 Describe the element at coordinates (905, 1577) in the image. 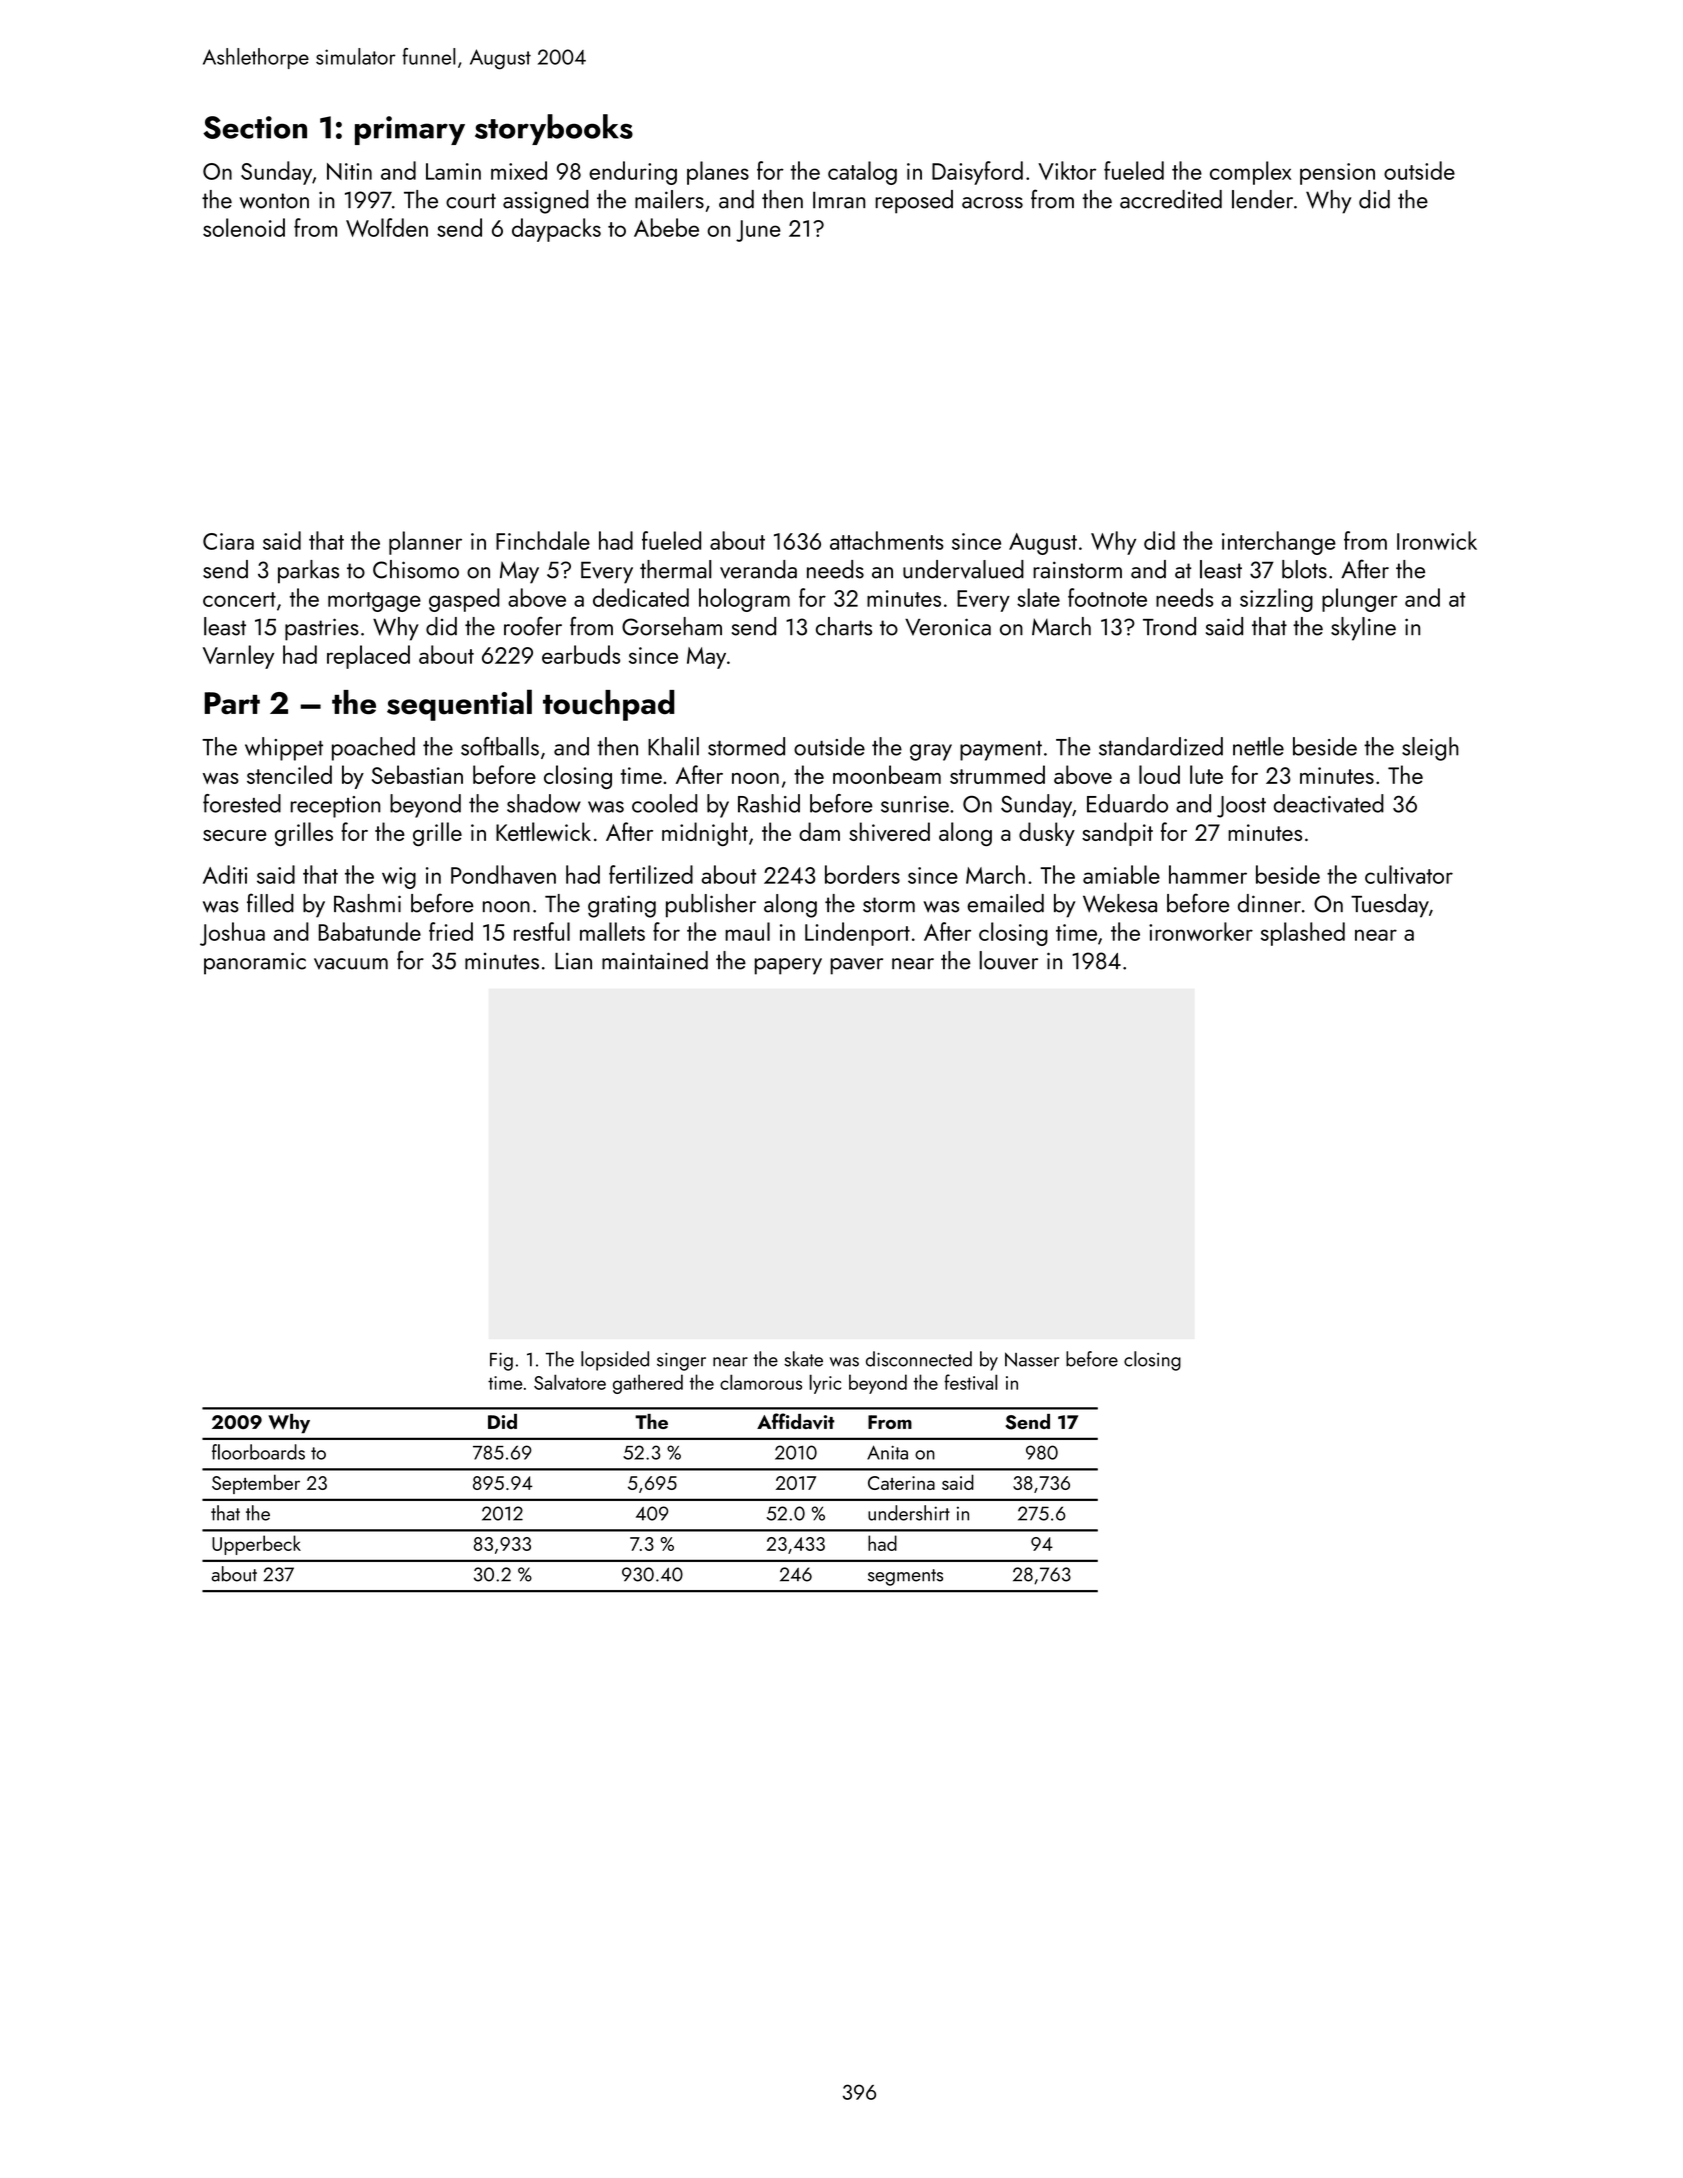

I see `segments` at that location.
